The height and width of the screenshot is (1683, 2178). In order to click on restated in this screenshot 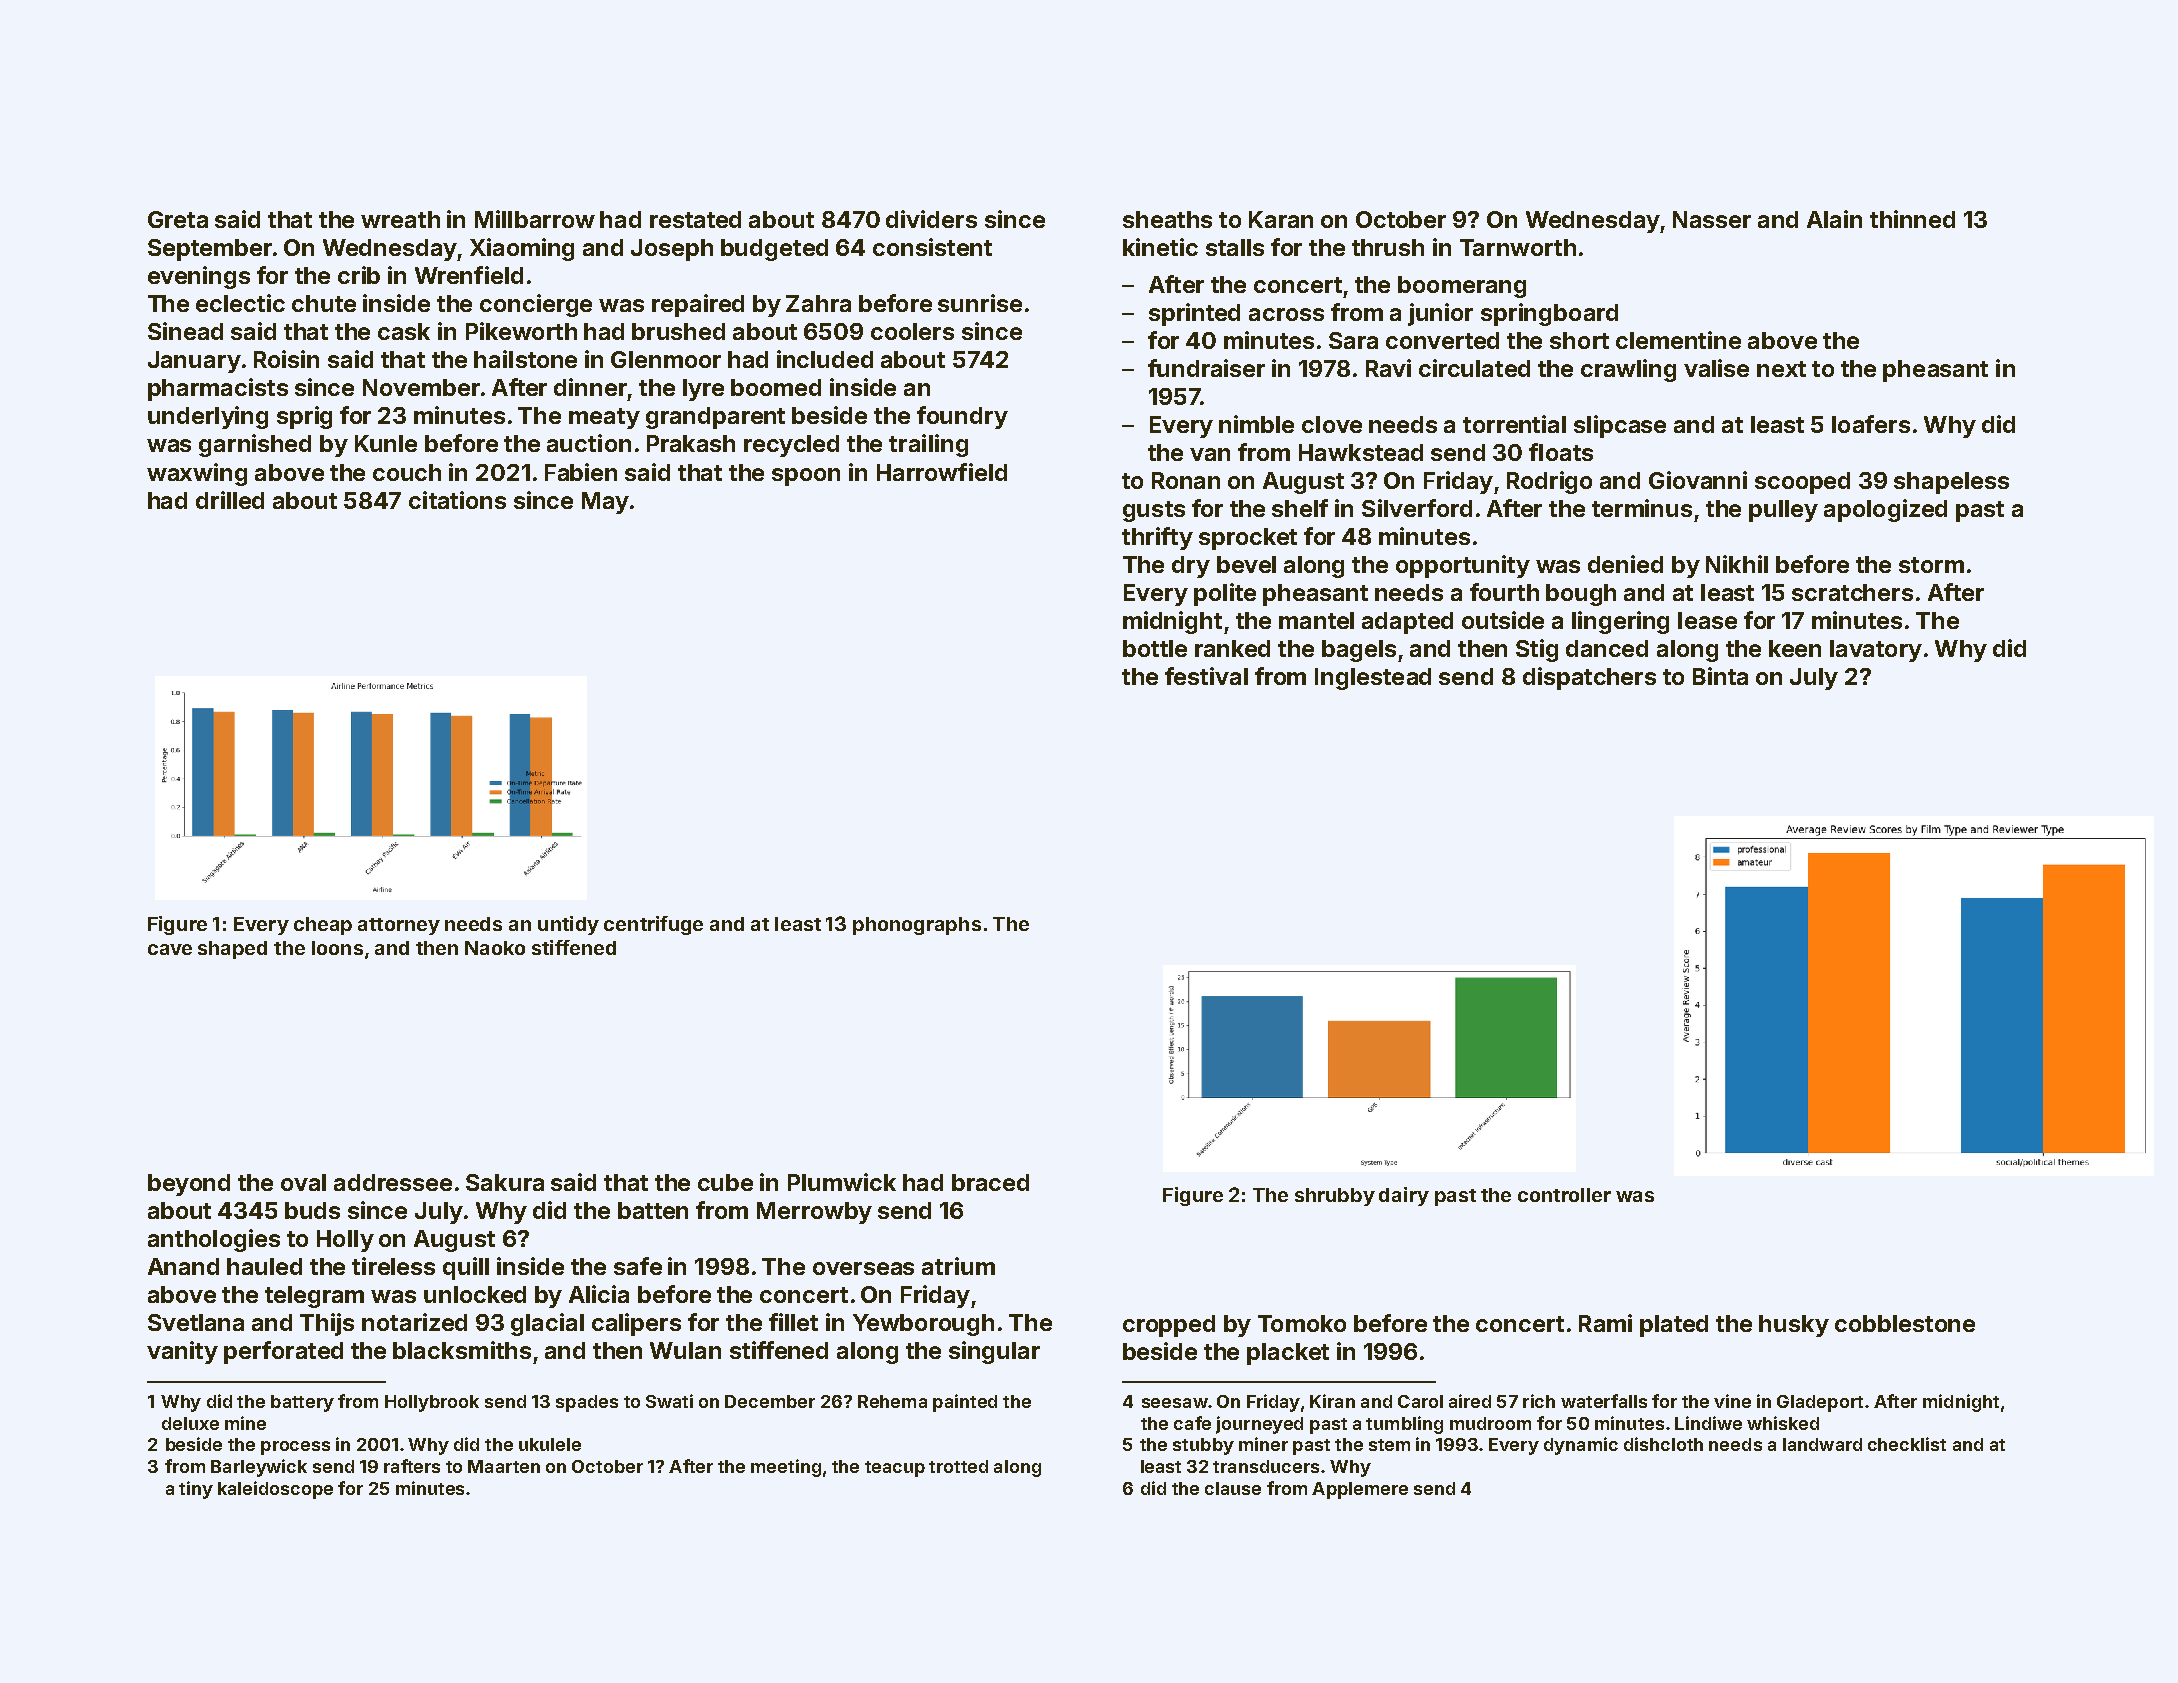, I will do `click(695, 219)`.
